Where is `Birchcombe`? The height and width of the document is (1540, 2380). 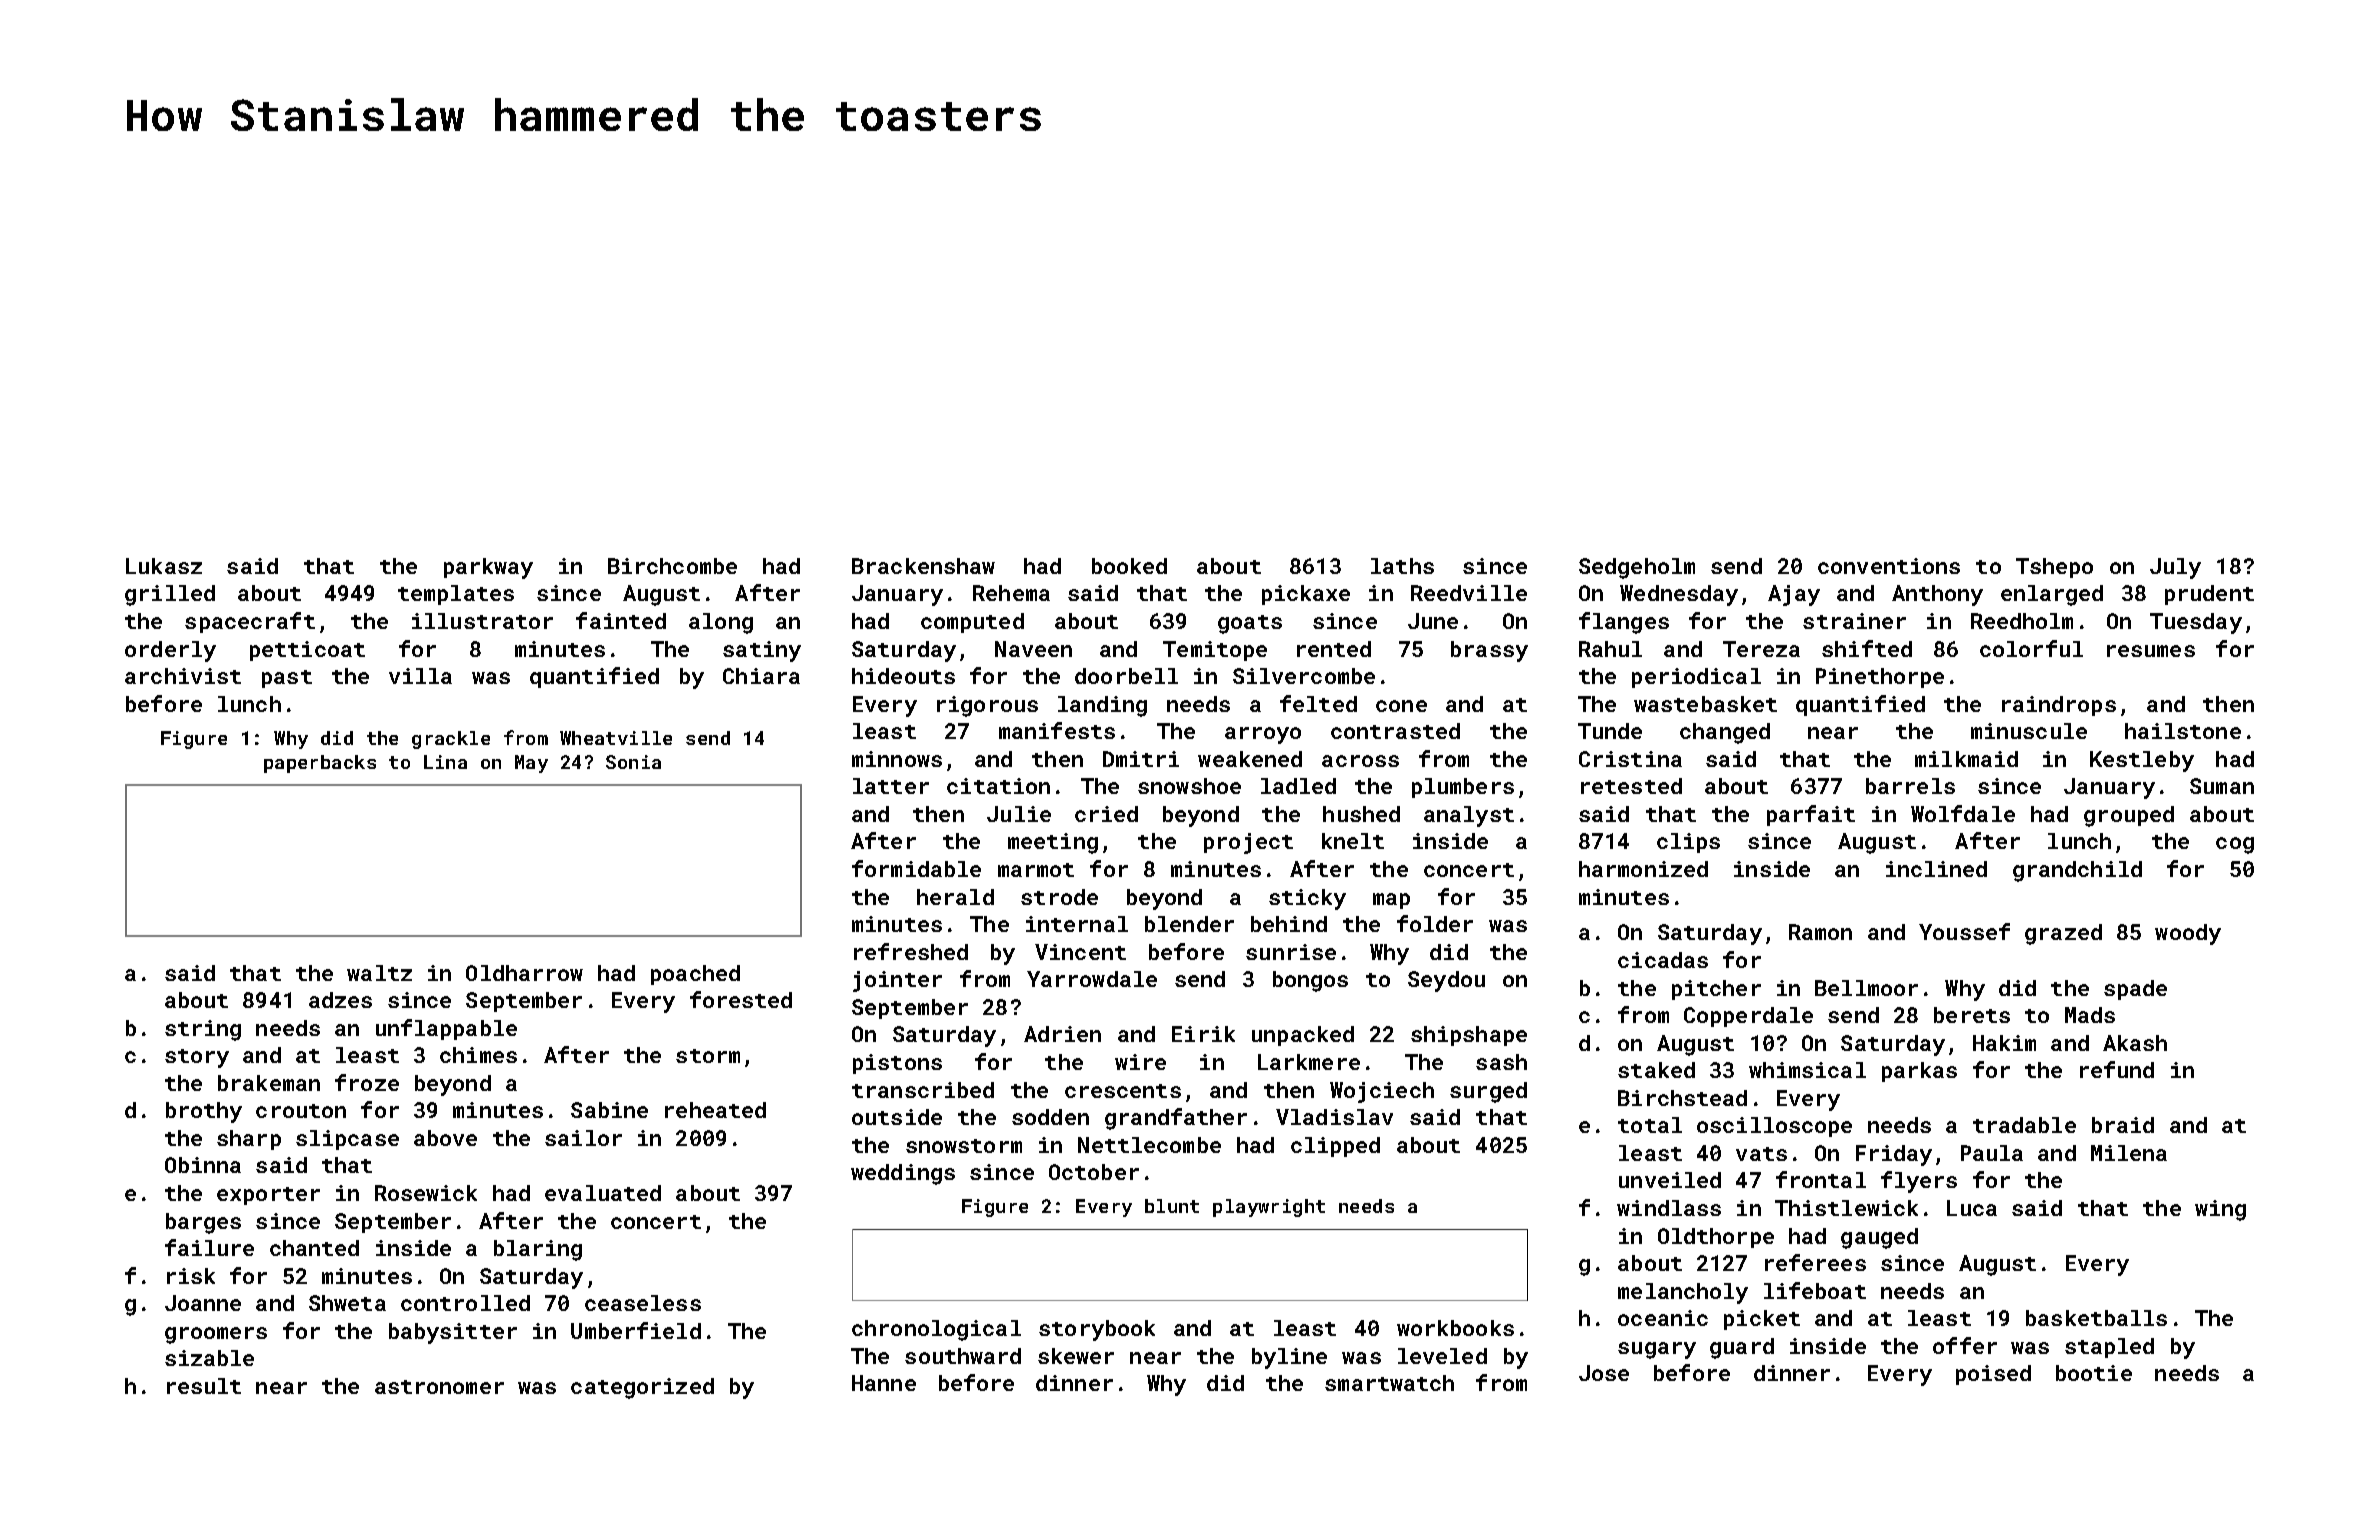 Birchcombe is located at coordinates (672, 566).
